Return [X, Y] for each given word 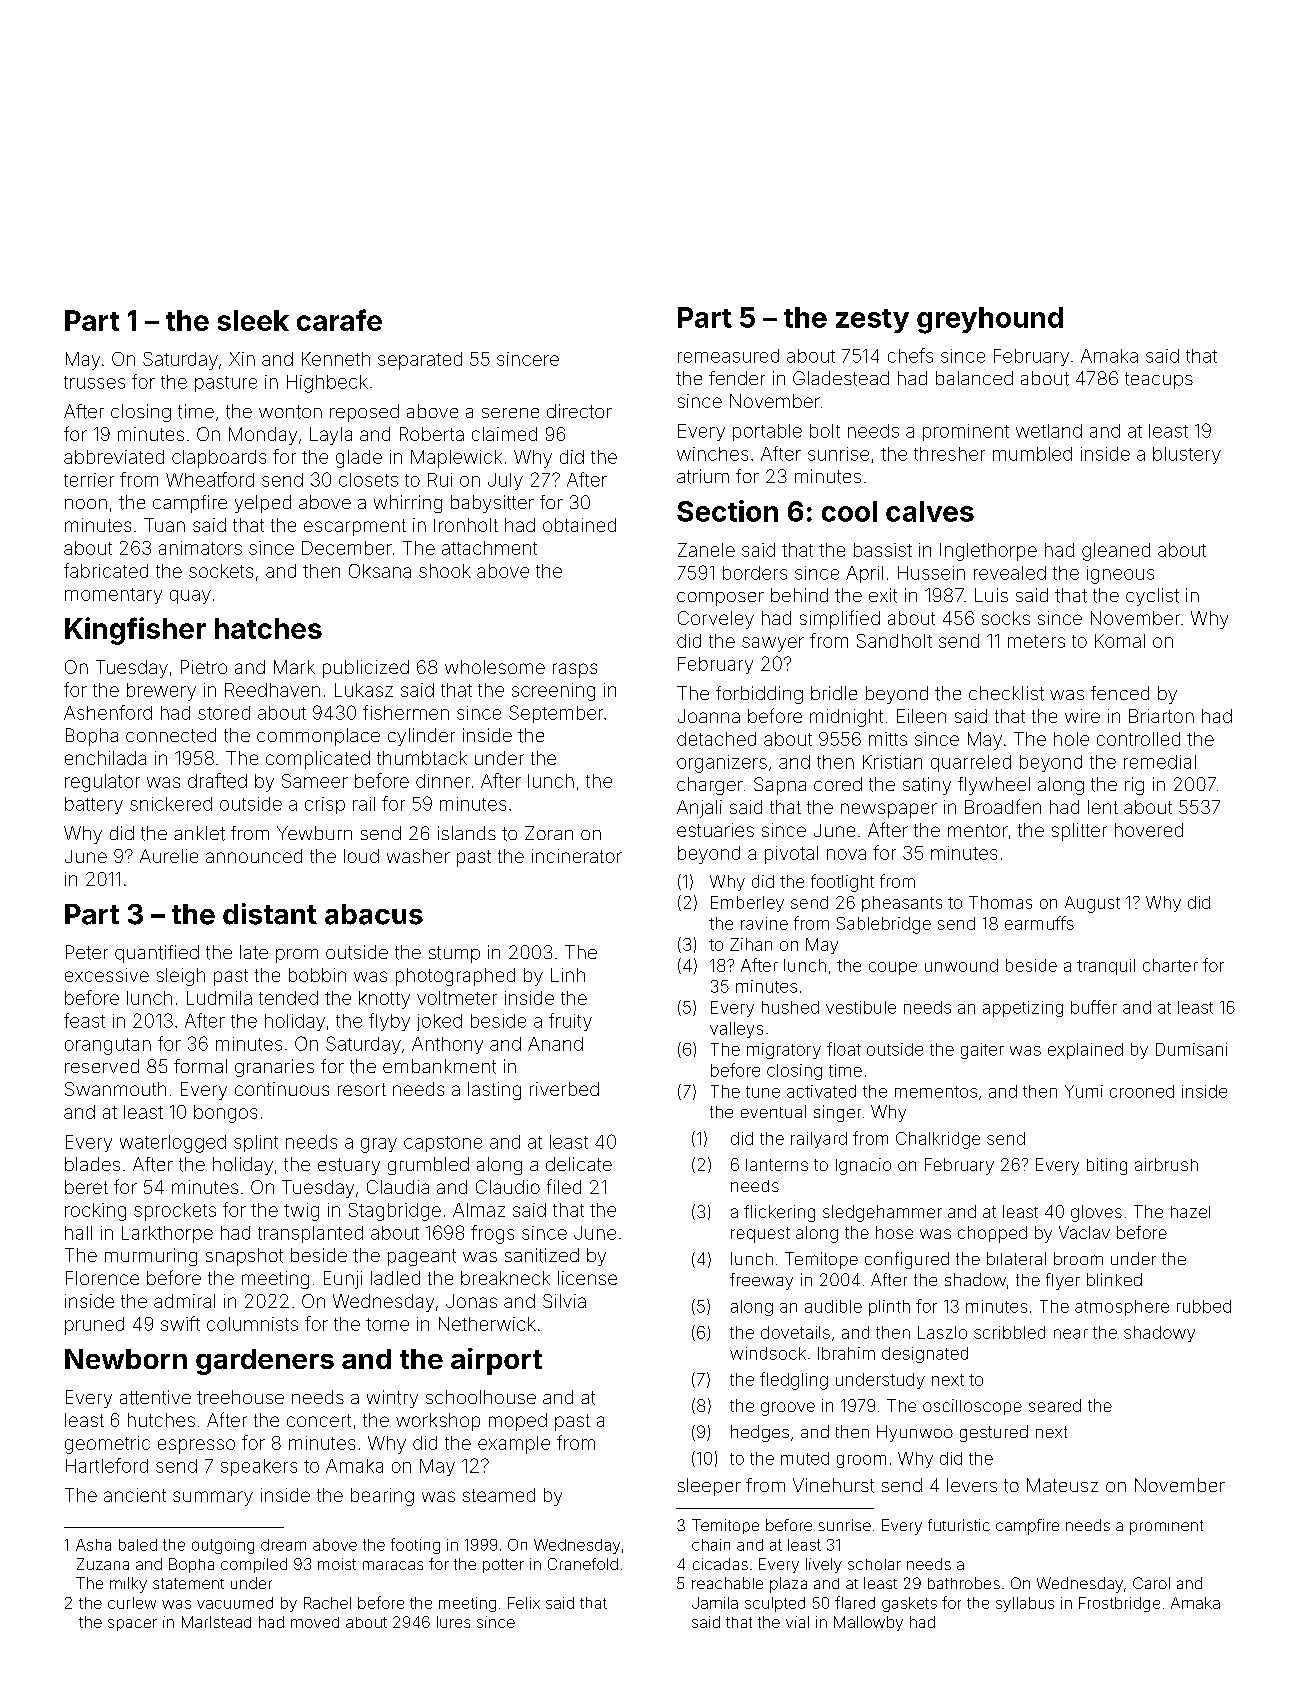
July [505, 481]
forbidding [759, 695]
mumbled [1032, 454]
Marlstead [216, 1622]
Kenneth [336, 359]
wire [1082, 716]
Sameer [315, 781]
